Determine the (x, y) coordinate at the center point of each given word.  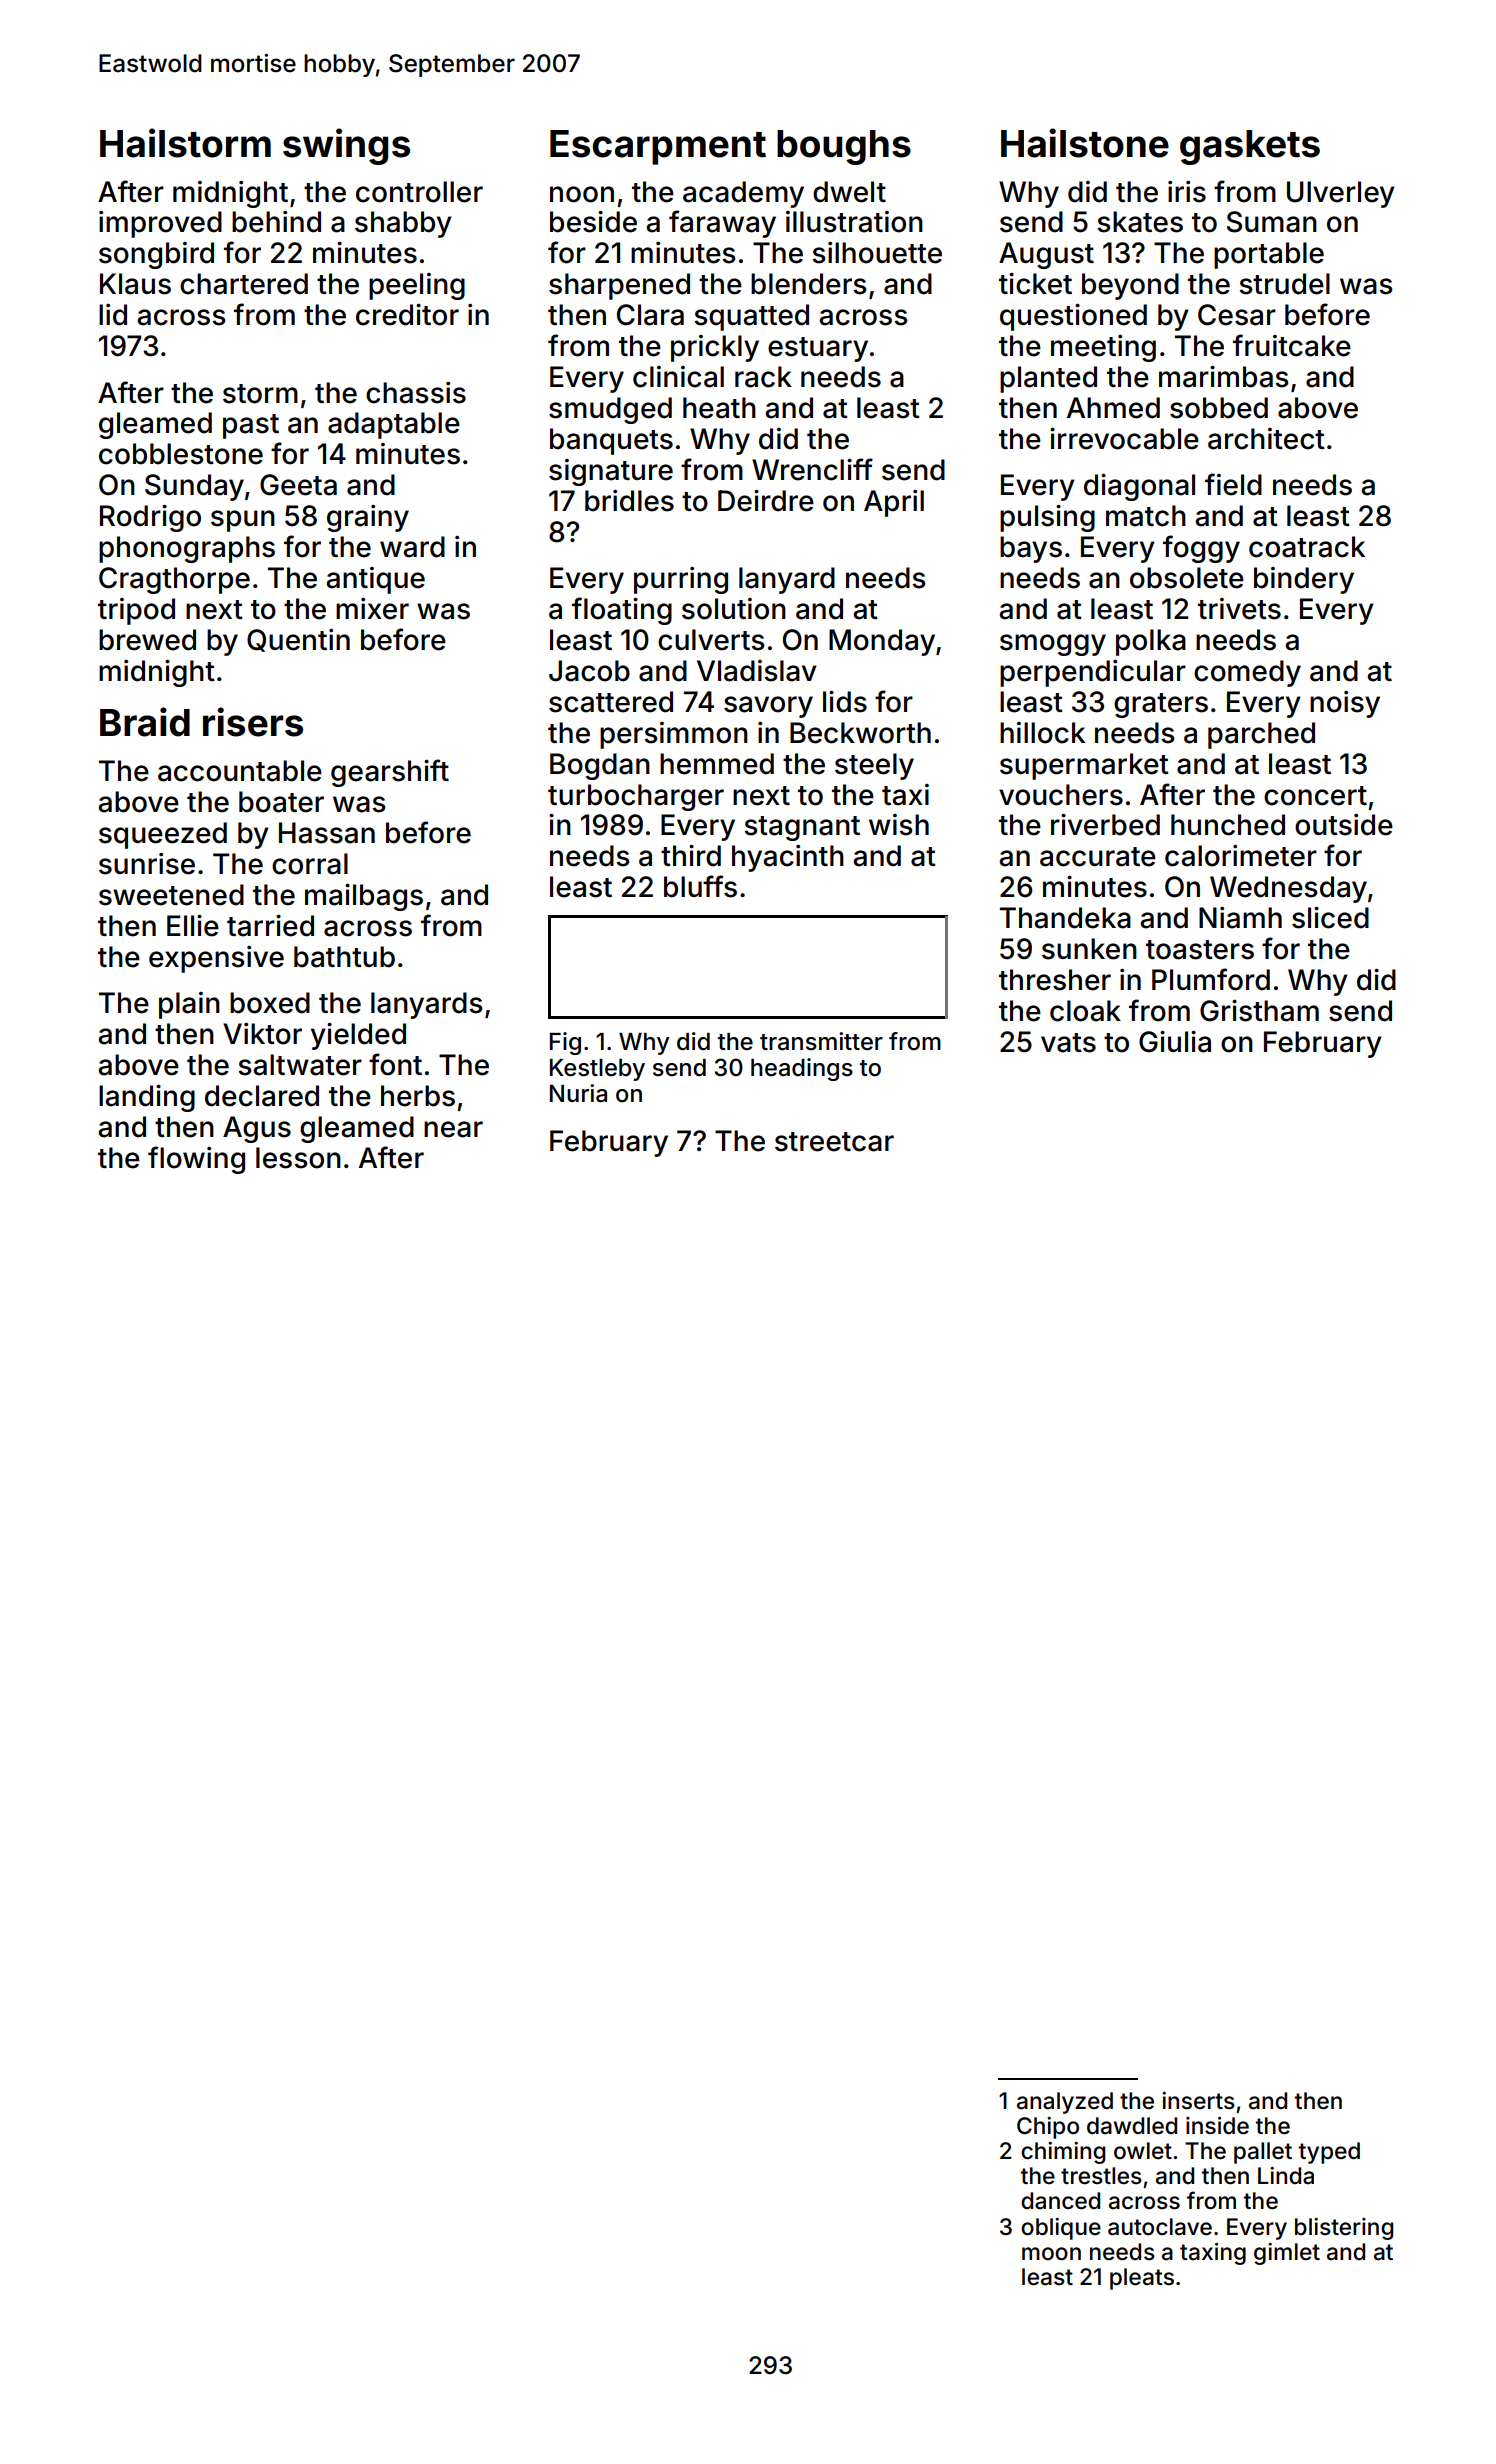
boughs (844, 147)
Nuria (578, 1093)
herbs (418, 1096)
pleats (1142, 2279)
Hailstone (1085, 143)
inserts (1198, 2101)
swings (346, 146)
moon (1051, 2254)
